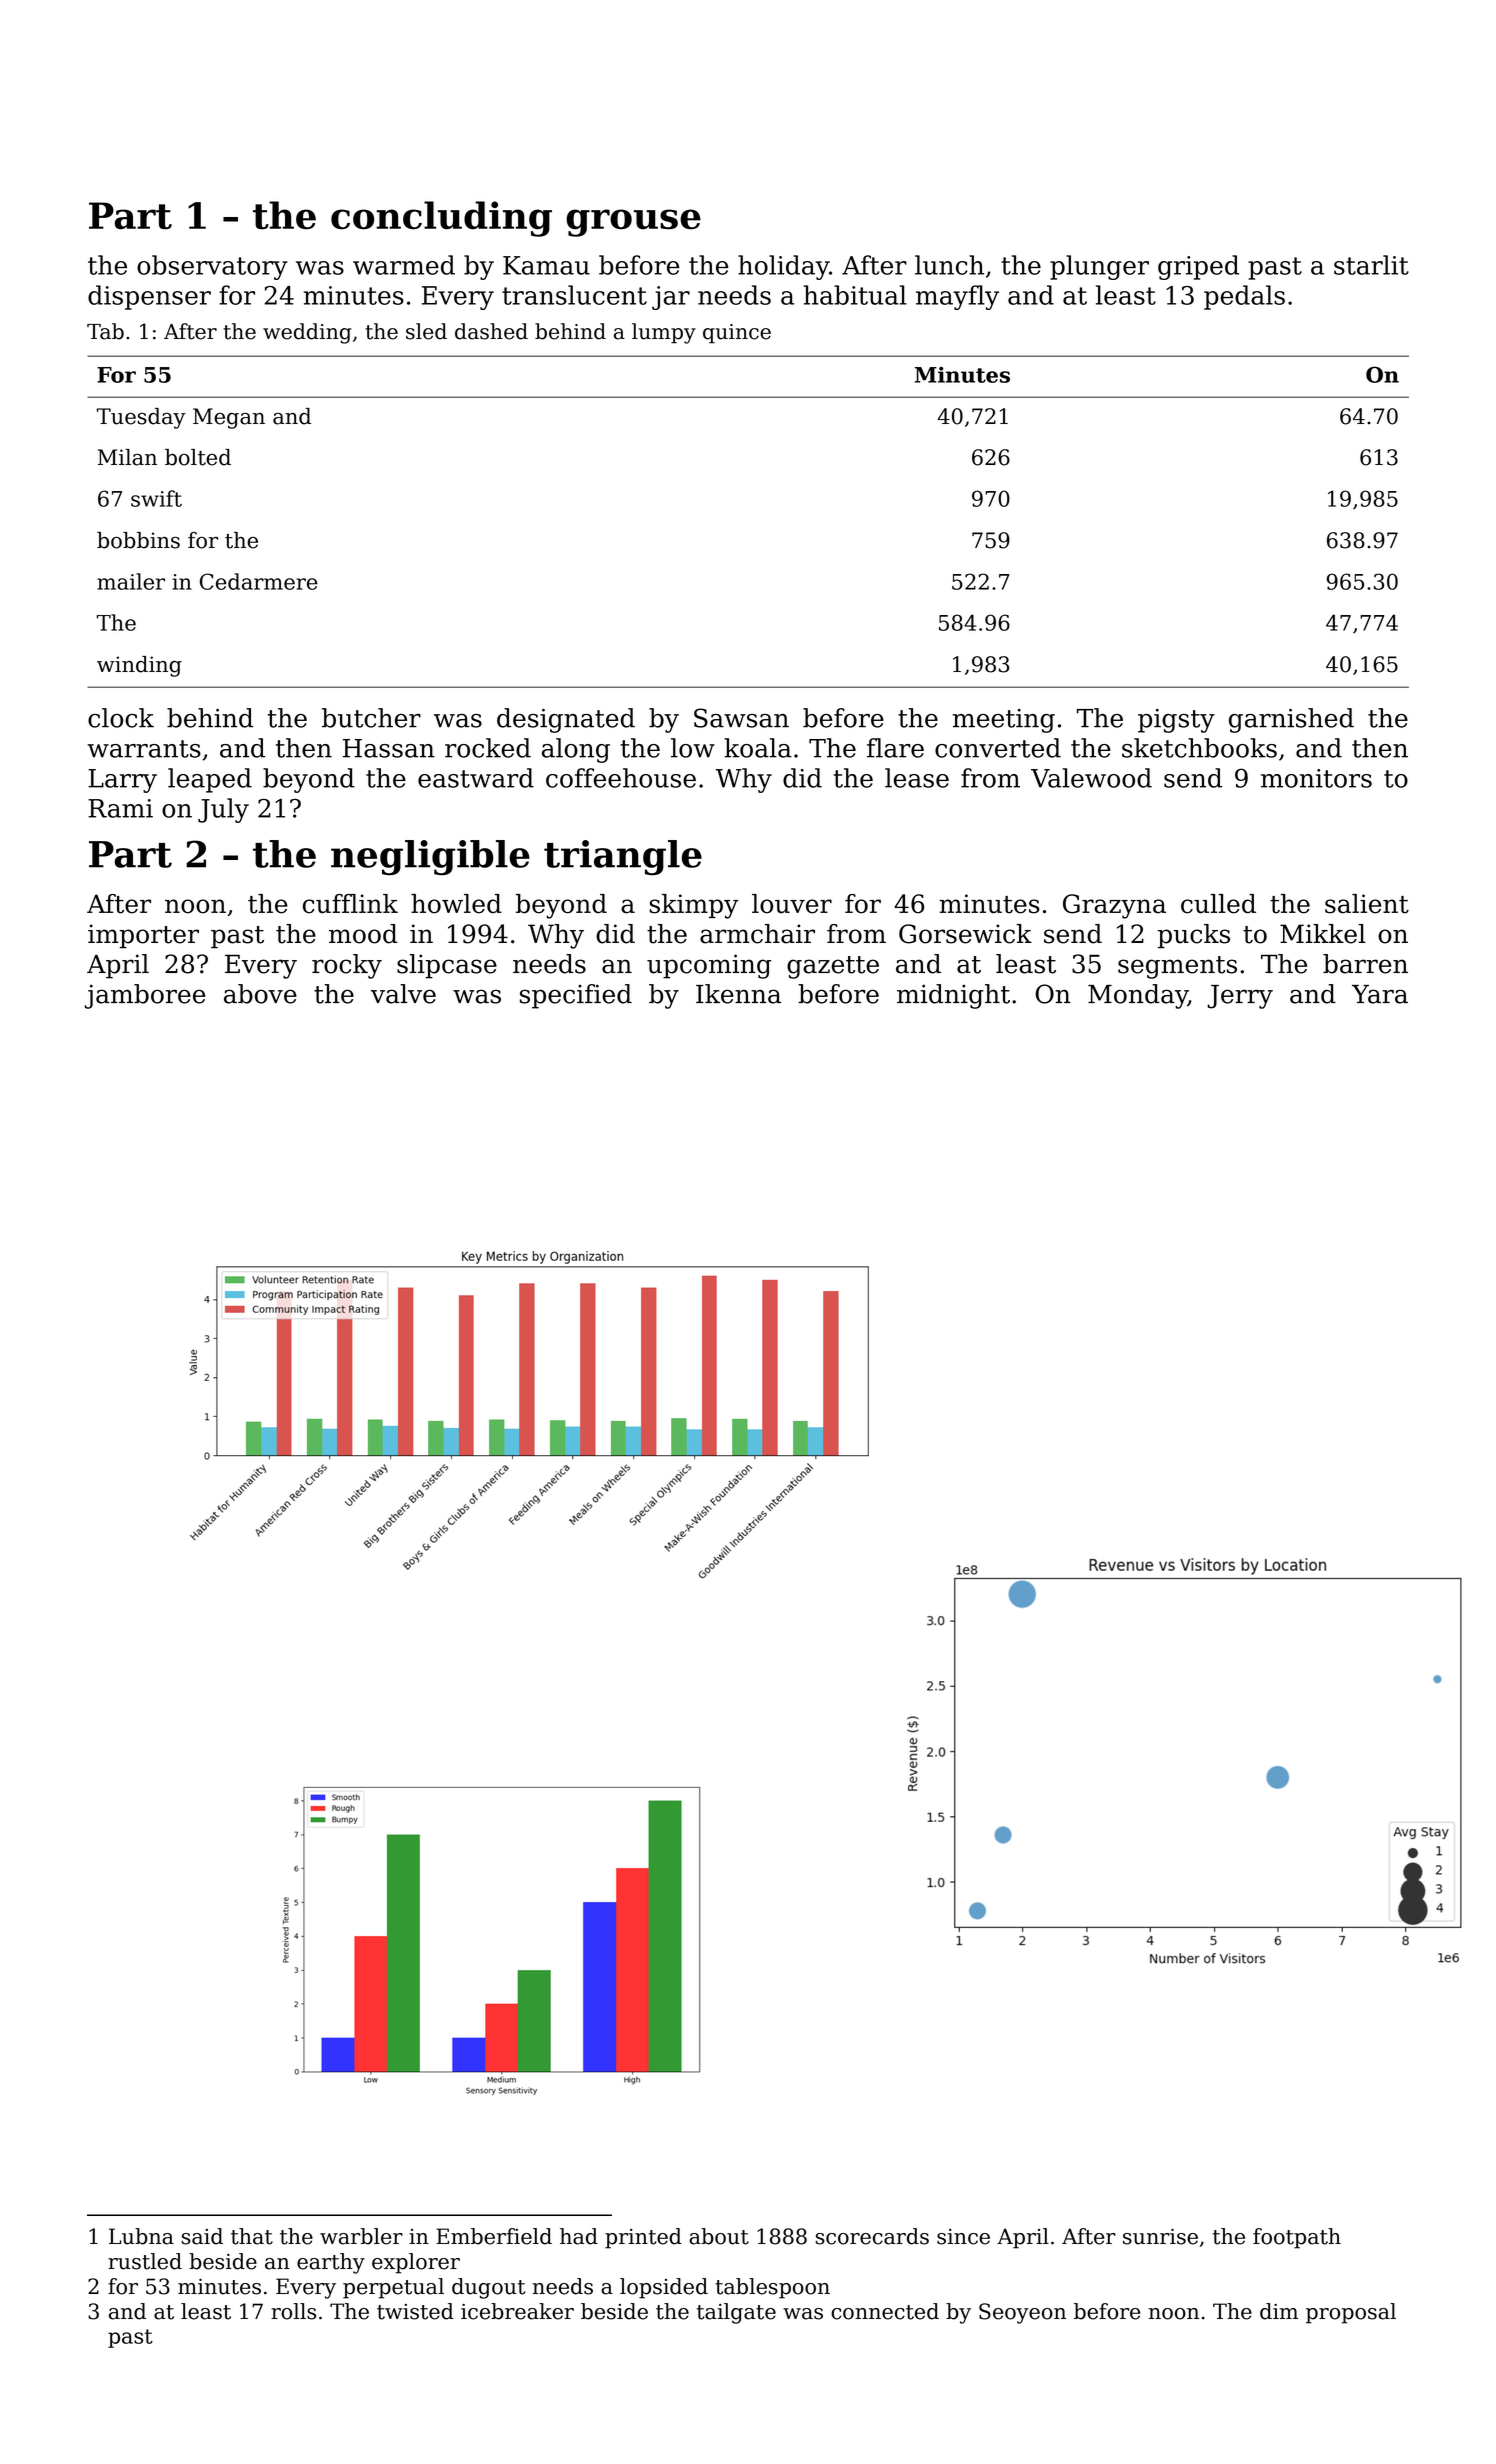 This screenshot has height=2464, width=1496. I want to click on griped, so click(1198, 267).
